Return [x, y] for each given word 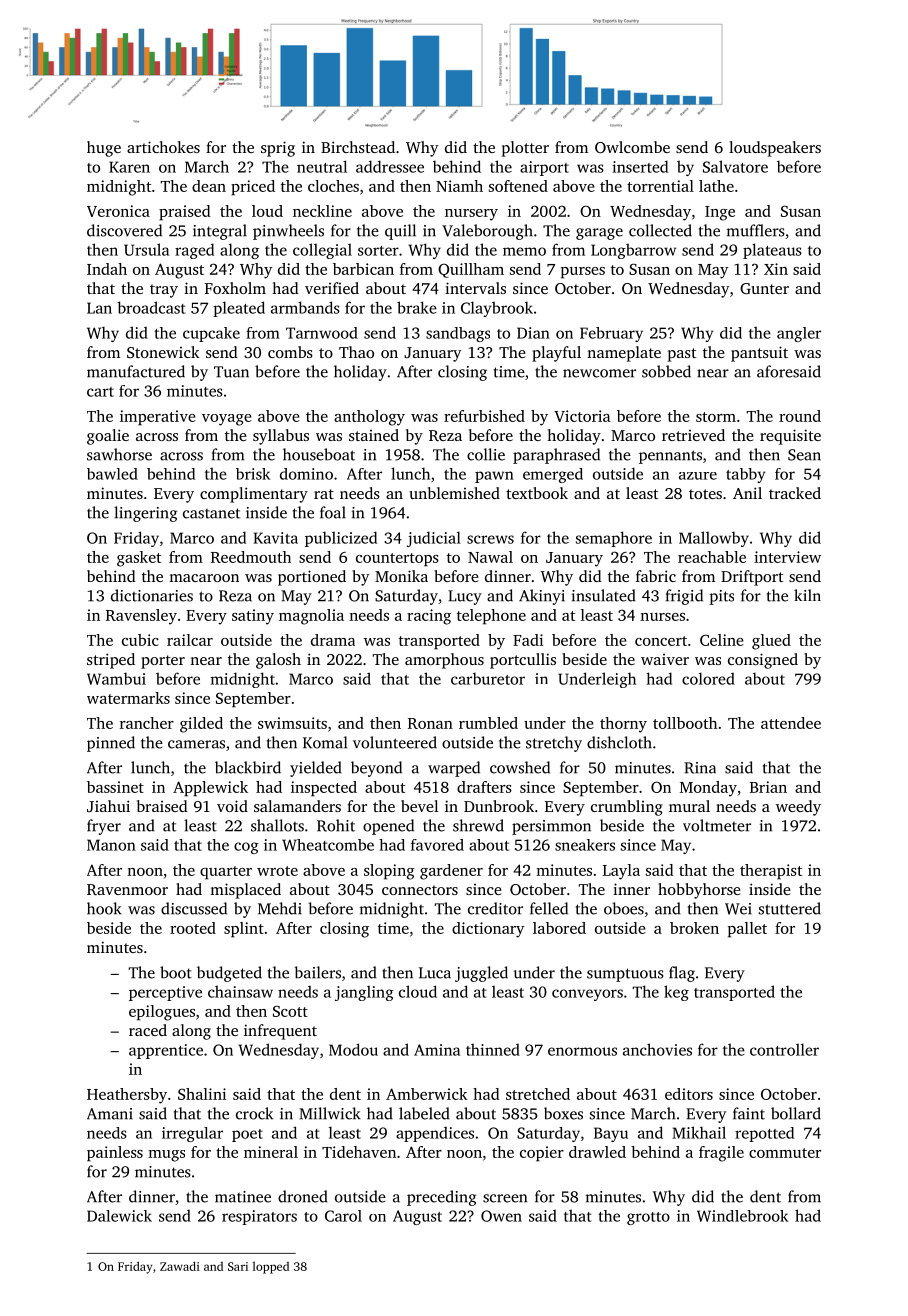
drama [333, 640]
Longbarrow [633, 251]
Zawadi [180, 1266]
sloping [389, 872]
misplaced [245, 891]
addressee [390, 166]
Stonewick [163, 352]
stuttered [790, 908]
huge [104, 149]
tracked [795, 493]
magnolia [311, 617]
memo [524, 251]
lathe [716, 186]
